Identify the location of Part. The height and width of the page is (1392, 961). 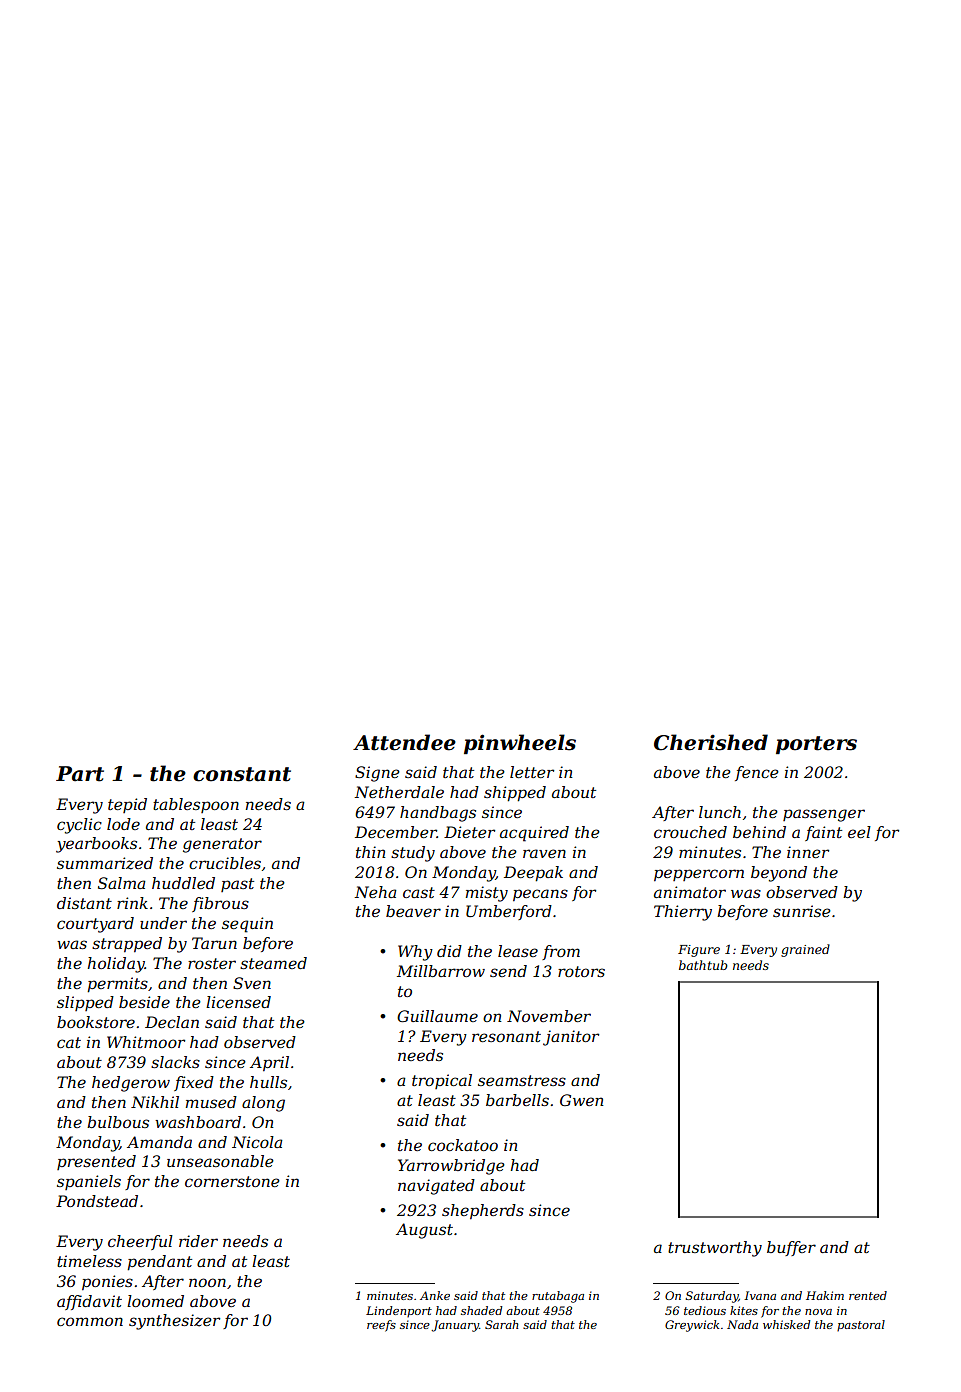
(80, 774).
